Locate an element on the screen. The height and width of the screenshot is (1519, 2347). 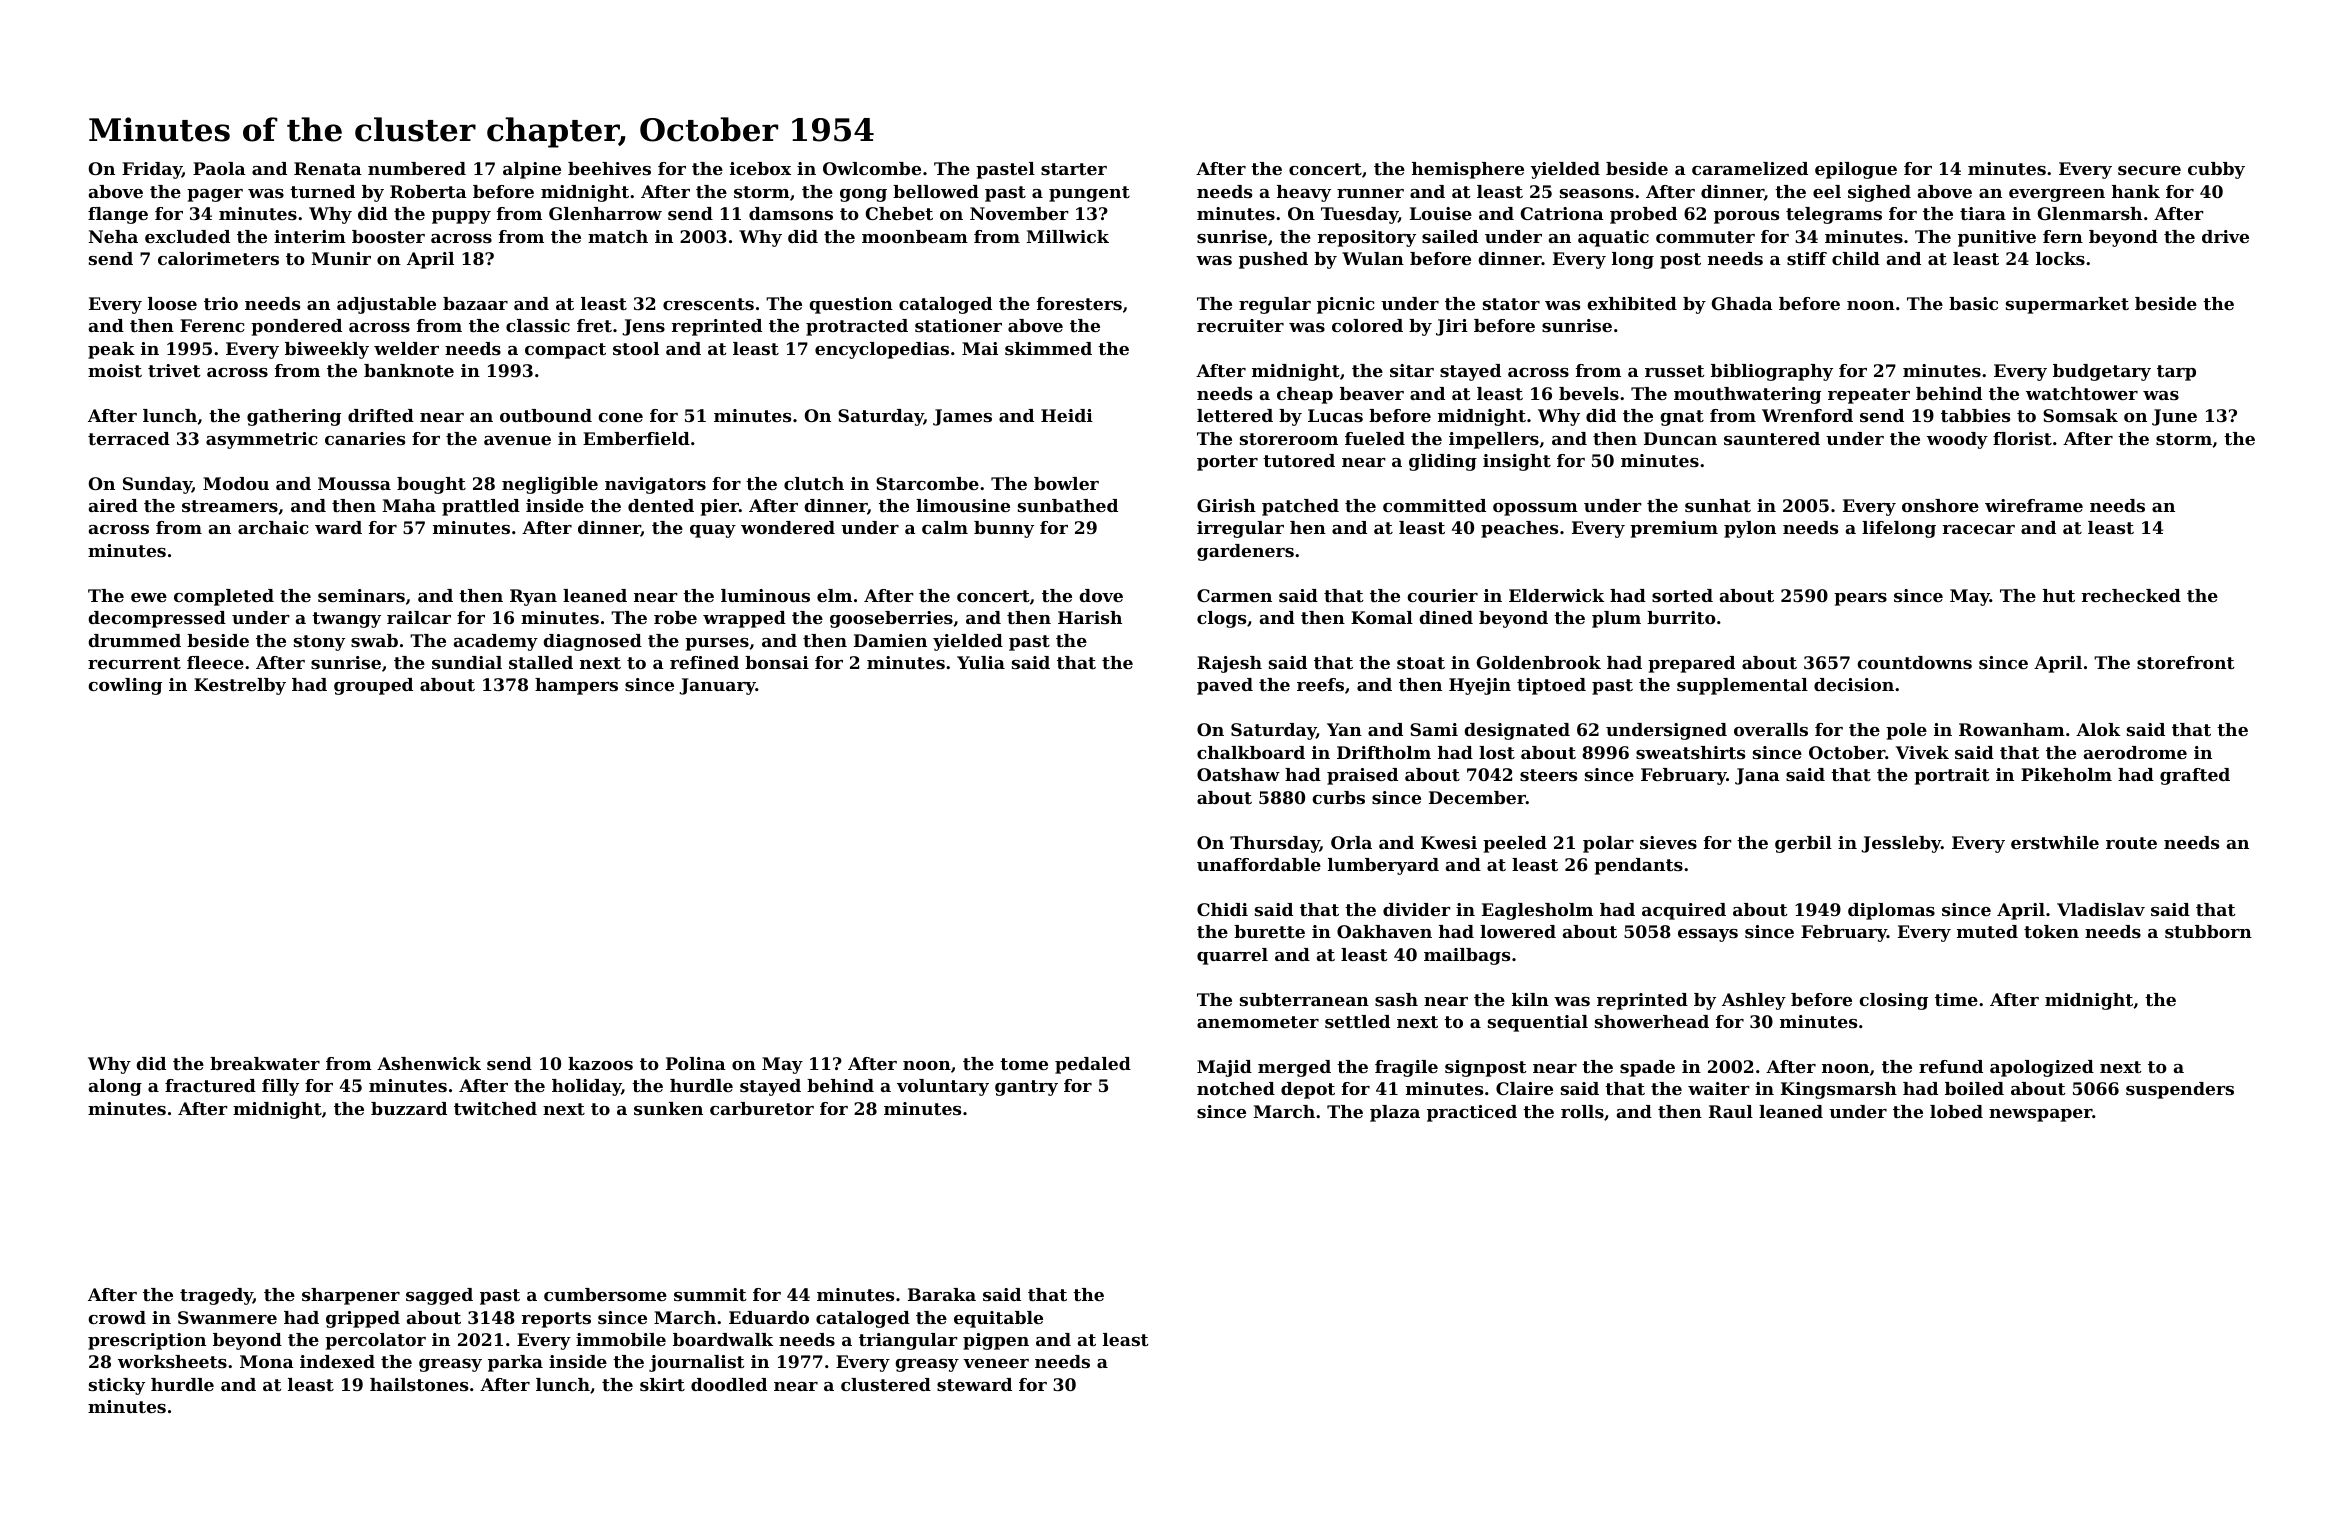
kazoos is located at coordinates (600, 1063).
